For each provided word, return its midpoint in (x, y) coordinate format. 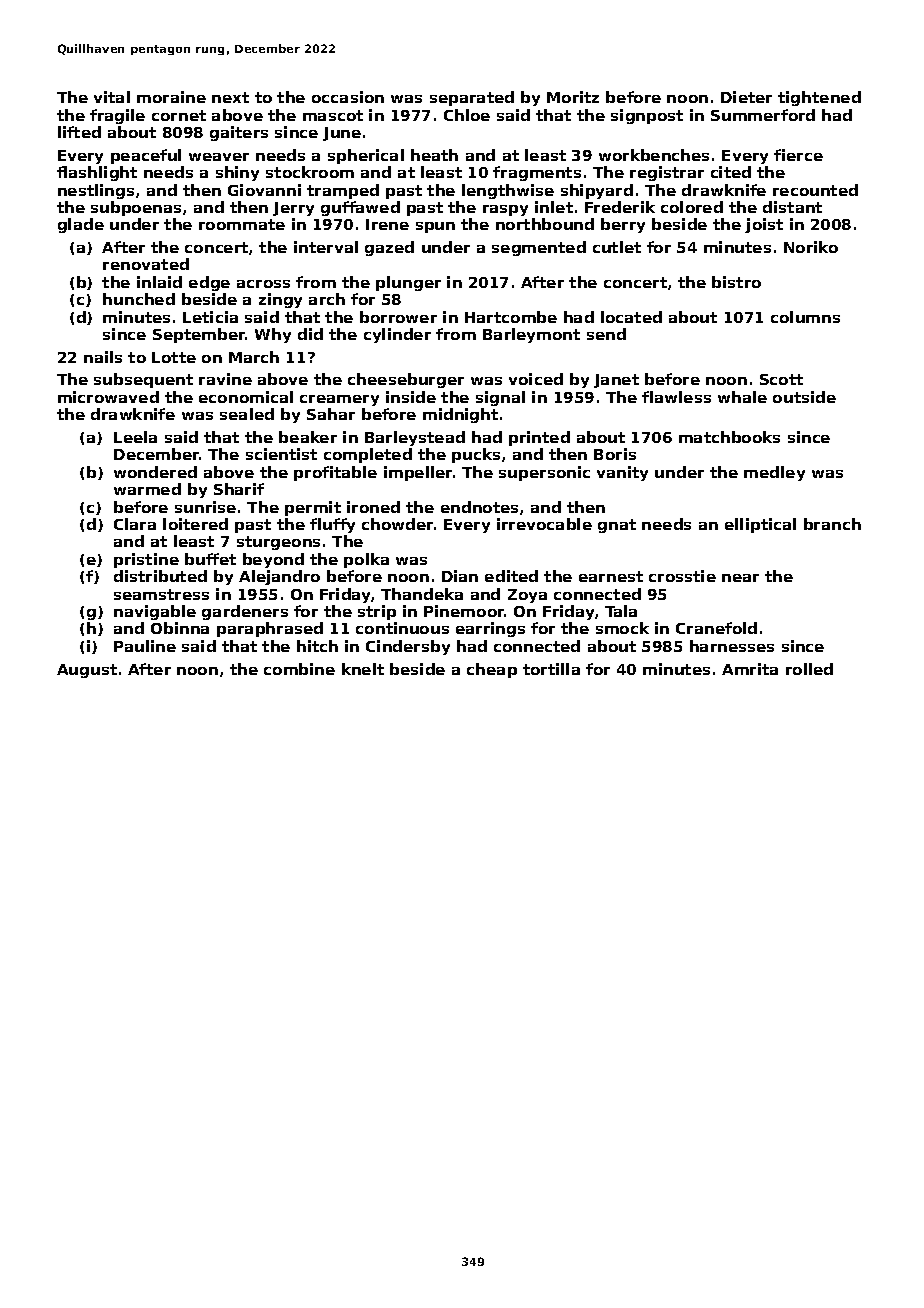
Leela (135, 437)
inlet (554, 207)
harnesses (732, 646)
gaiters (239, 133)
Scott (781, 379)
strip (377, 612)
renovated (146, 264)
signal (500, 398)
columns (805, 317)
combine (299, 669)
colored (692, 207)
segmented (539, 248)
